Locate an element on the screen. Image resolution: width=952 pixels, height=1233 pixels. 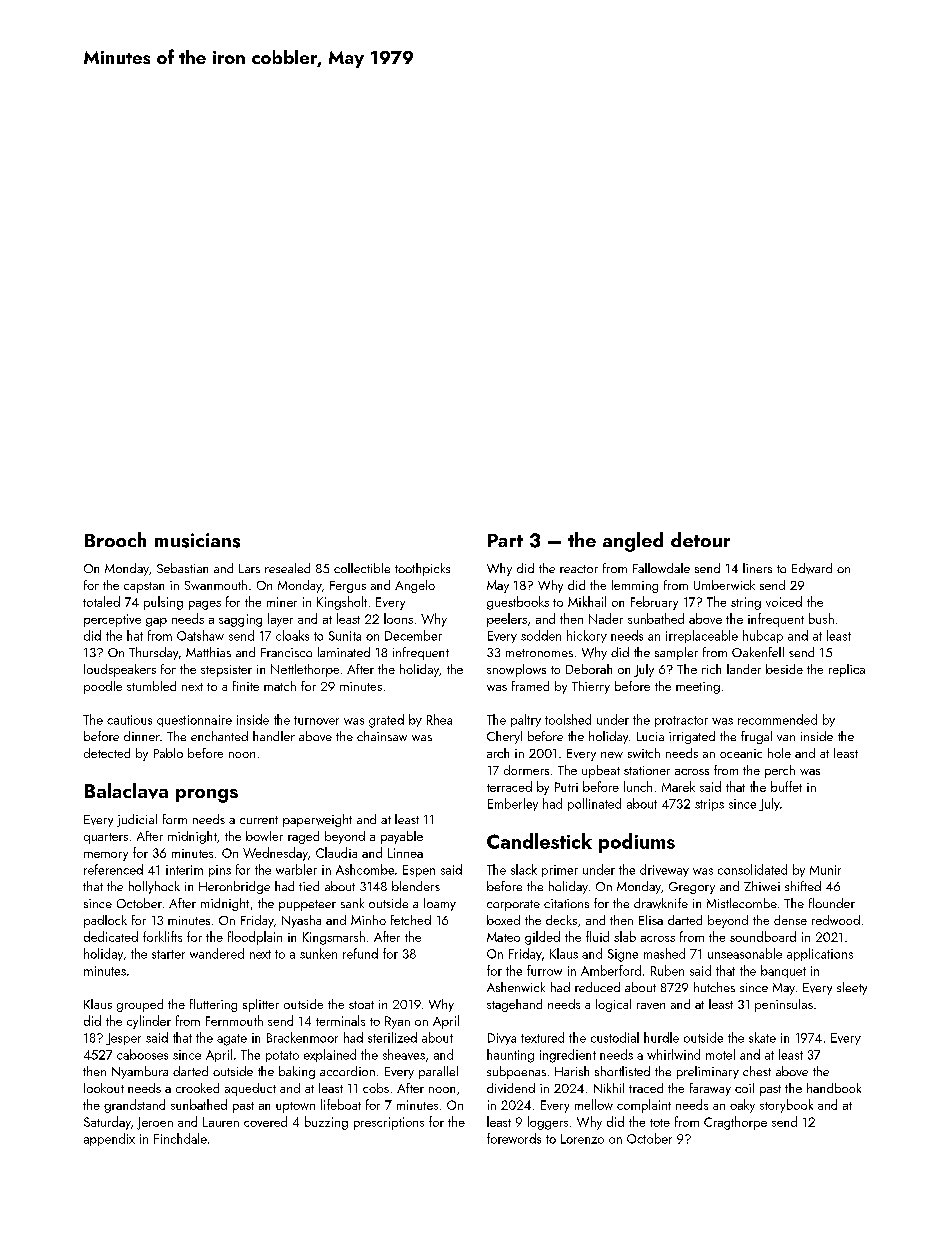
Linnea is located at coordinates (405, 853).
